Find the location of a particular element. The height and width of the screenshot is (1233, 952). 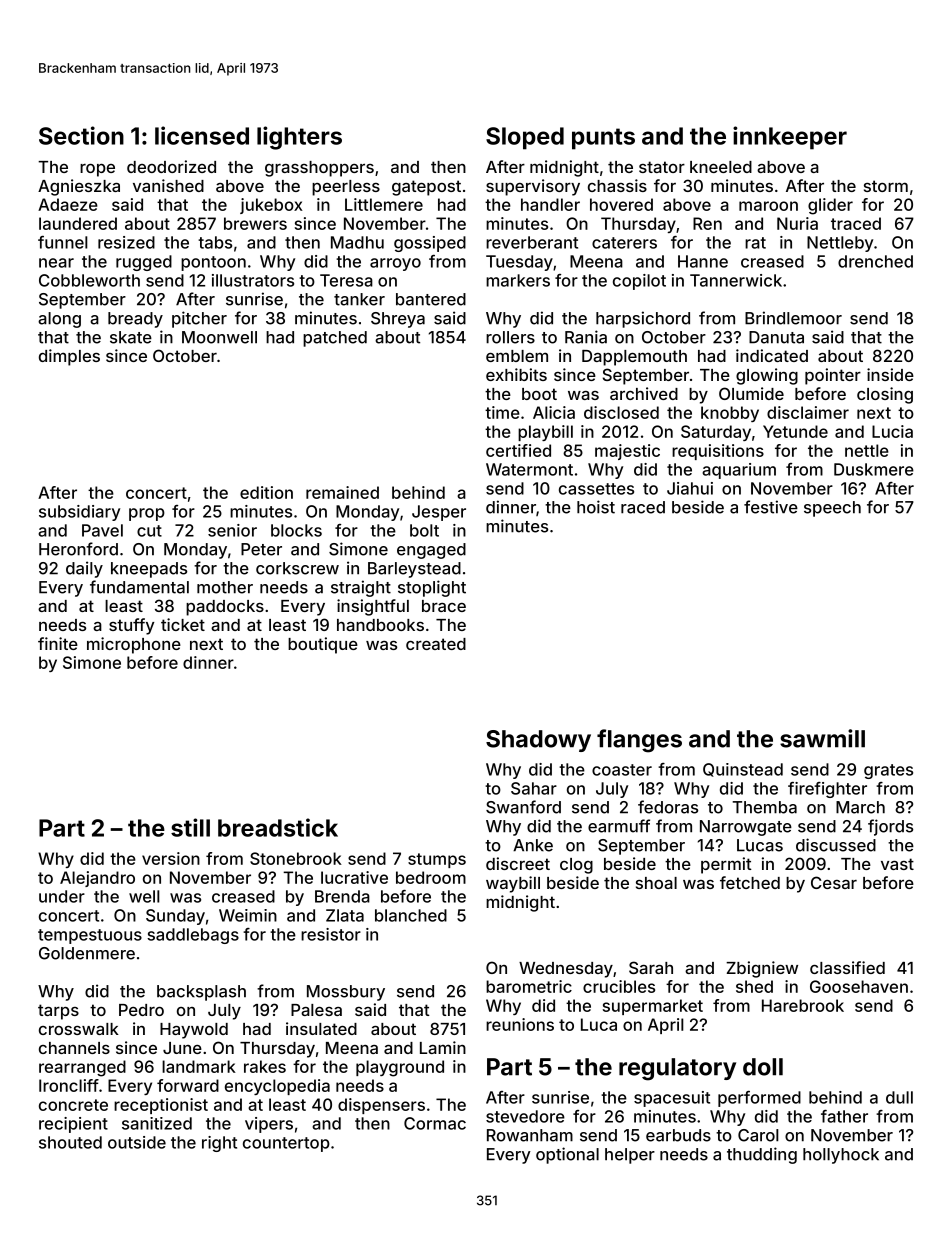

Shadowy is located at coordinates (538, 741).
